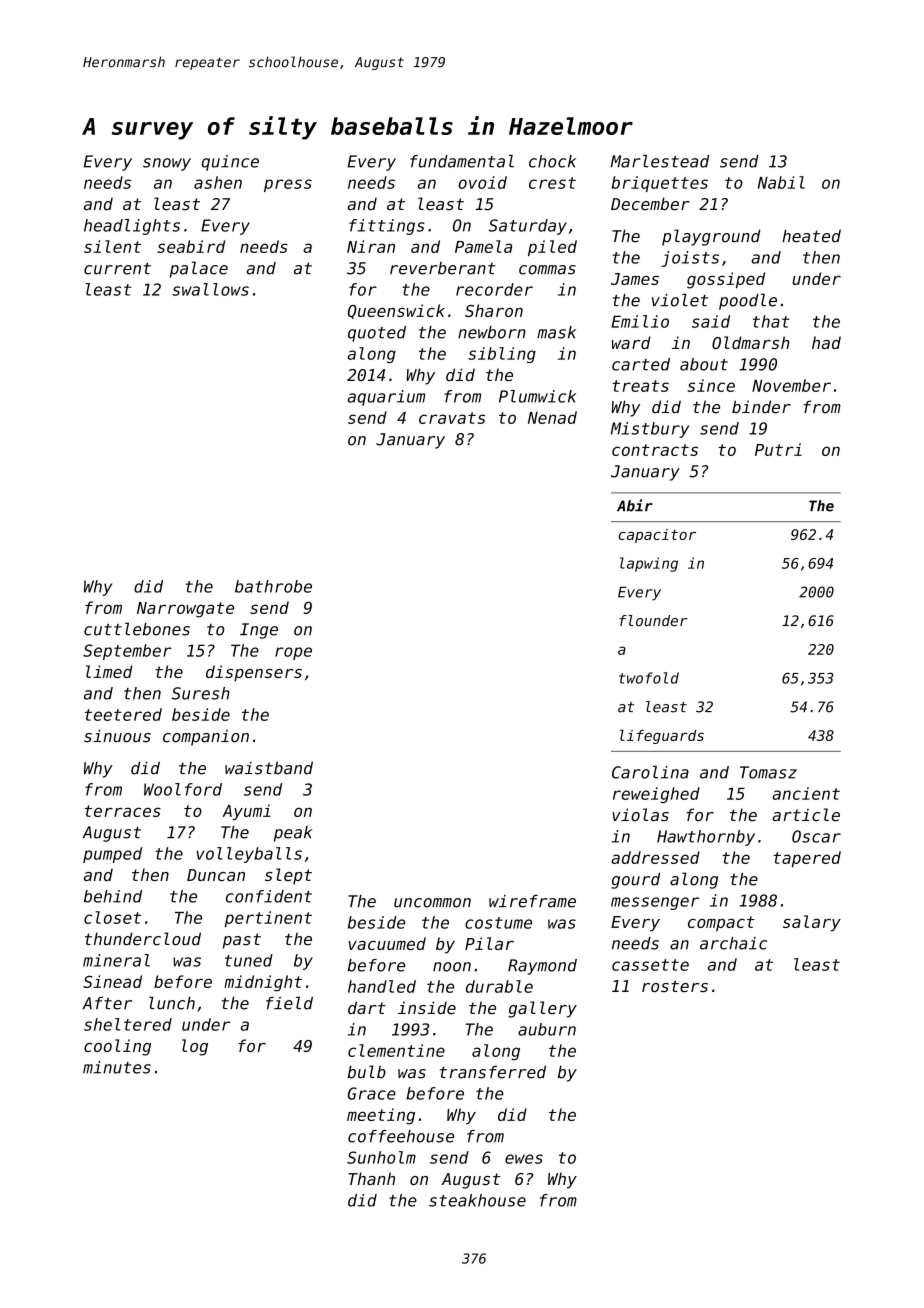  I want to click on Thanh, so click(371, 1178).
